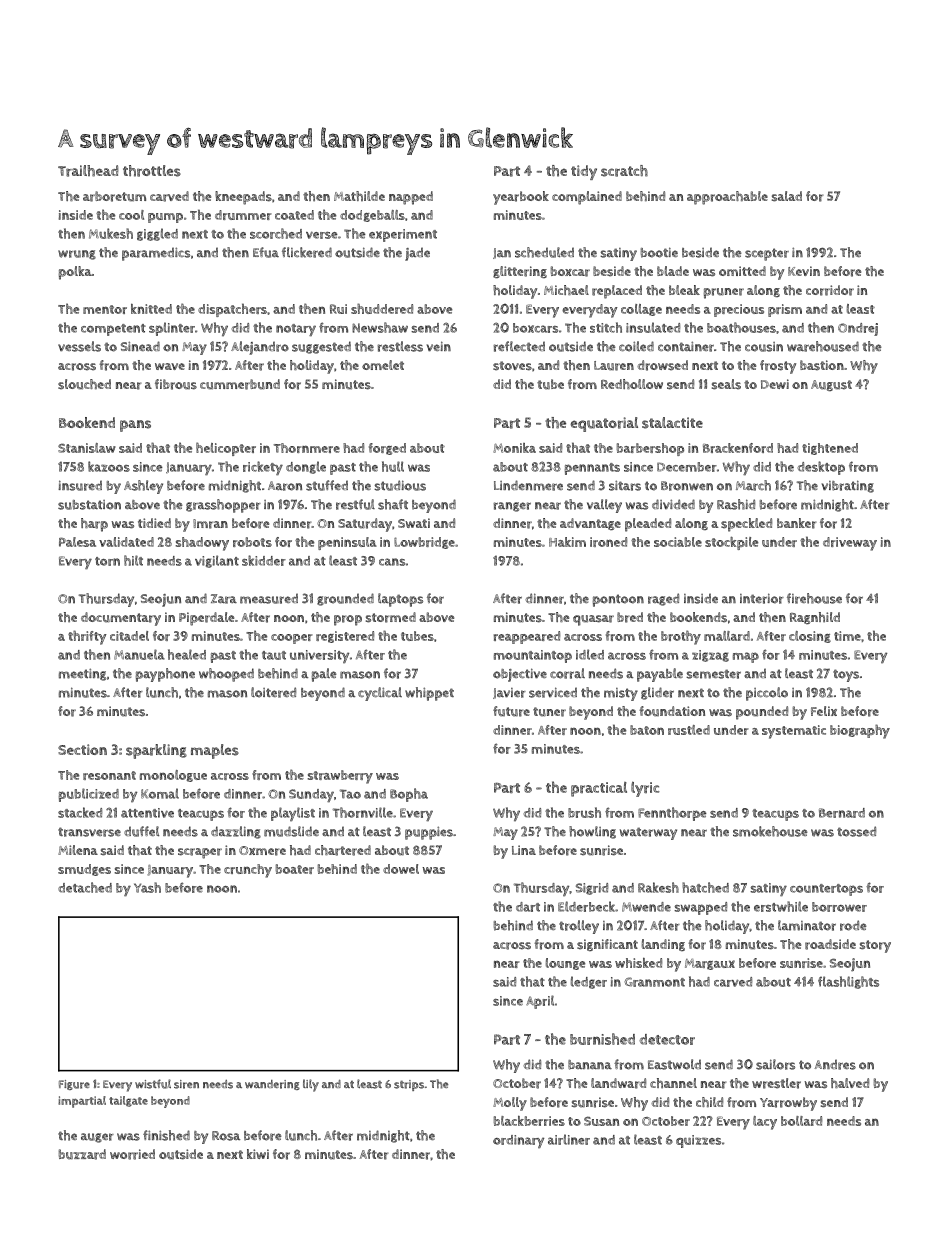 This image has width=952, height=1233. I want to click on mallard, so click(727, 636).
